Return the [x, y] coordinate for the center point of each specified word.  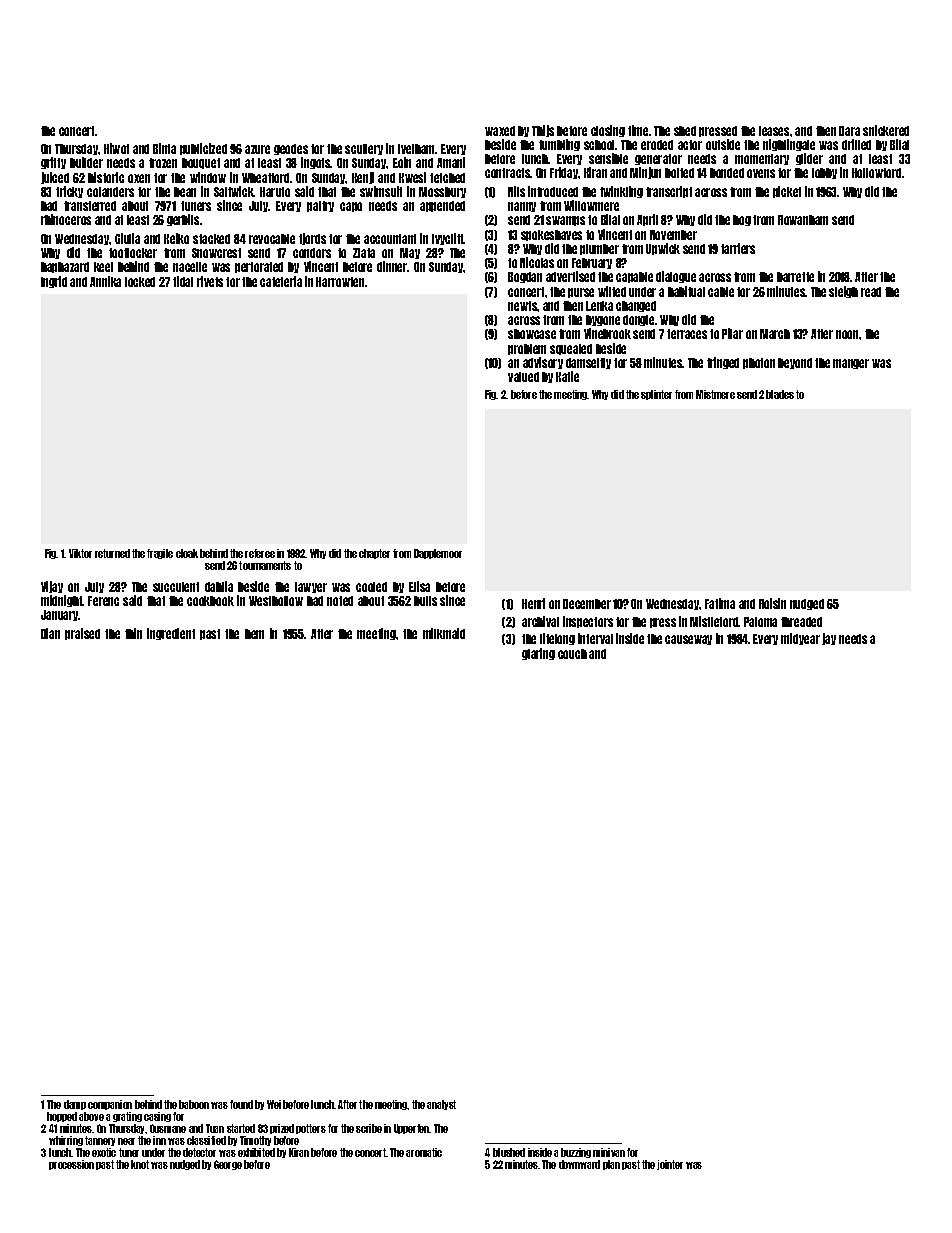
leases [774, 131]
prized [282, 1129]
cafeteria [281, 281]
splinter [656, 395]
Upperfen [412, 1129]
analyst [441, 1105]
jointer [670, 1165]
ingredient [171, 634]
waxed [500, 131]
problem [527, 349]
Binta [164, 148]
